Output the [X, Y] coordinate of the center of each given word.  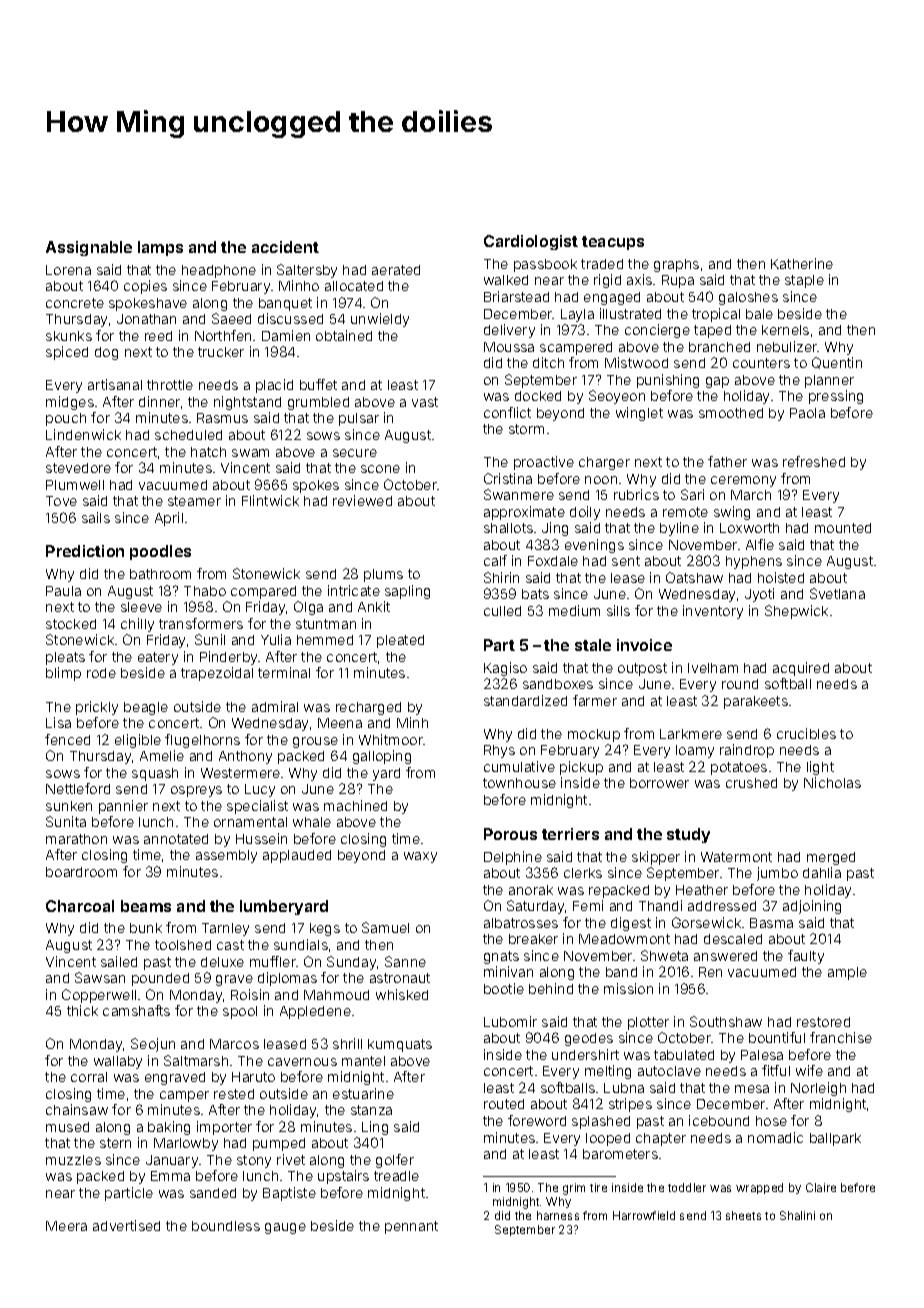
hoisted [781, 577]
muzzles [73, 1160]
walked [506, 280]
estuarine [363, 1093]
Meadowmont [624, 939]
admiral [275, 706]
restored [823, 1022]
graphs [676, 265]
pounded [160, 979]
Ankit [374, 606]
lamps [160, 248]
